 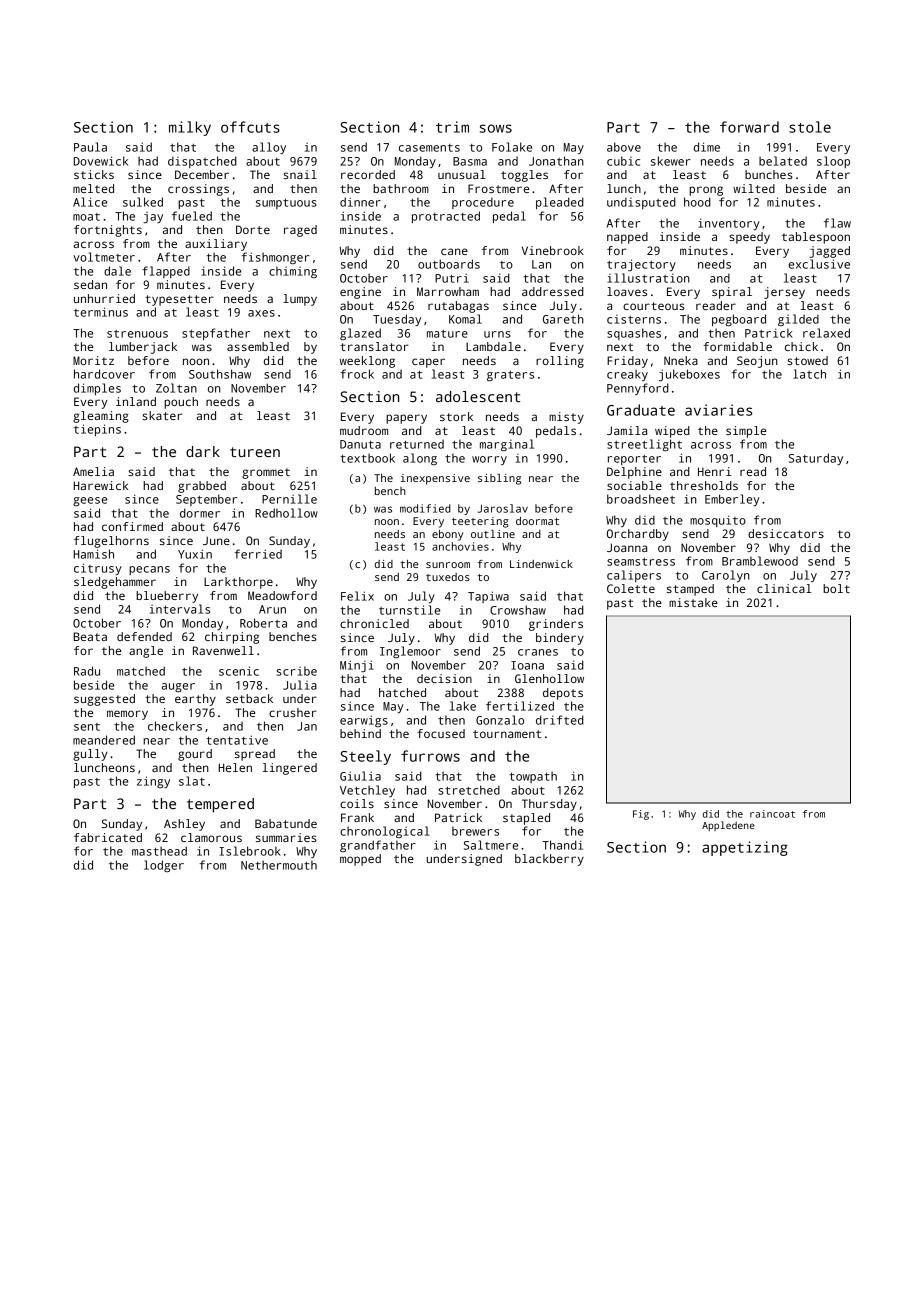 What do you see at coordinates (269, 148) in the screenshot?
I see `alloy` at bounding box center [269, 148].
